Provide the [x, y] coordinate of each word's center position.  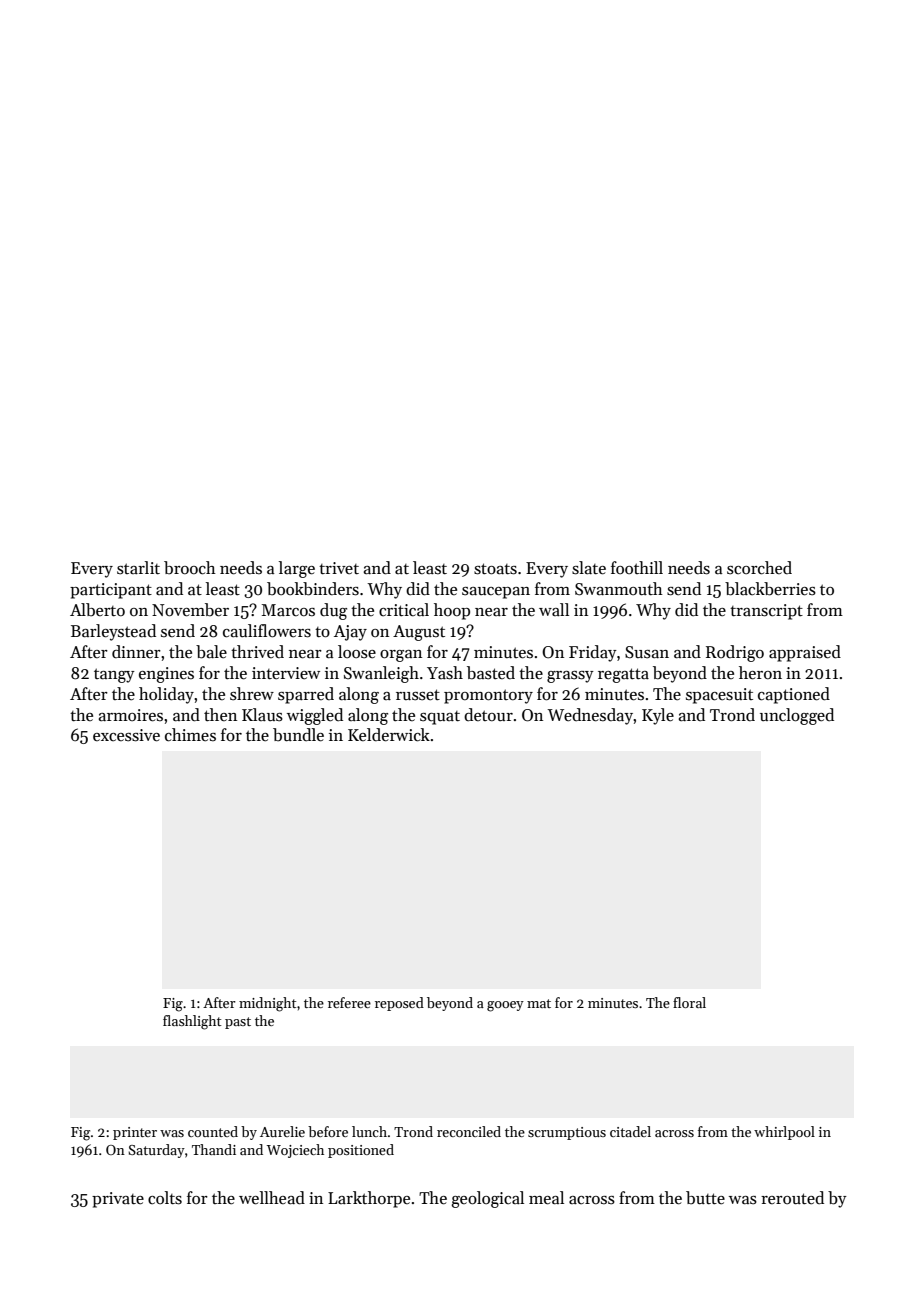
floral [689, 1002]
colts [165, 1198]
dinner [136, 651]
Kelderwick [389, 735]
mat [539, 1003]
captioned [794, 695]
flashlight [192, 1022]
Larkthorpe [369, 1199]
